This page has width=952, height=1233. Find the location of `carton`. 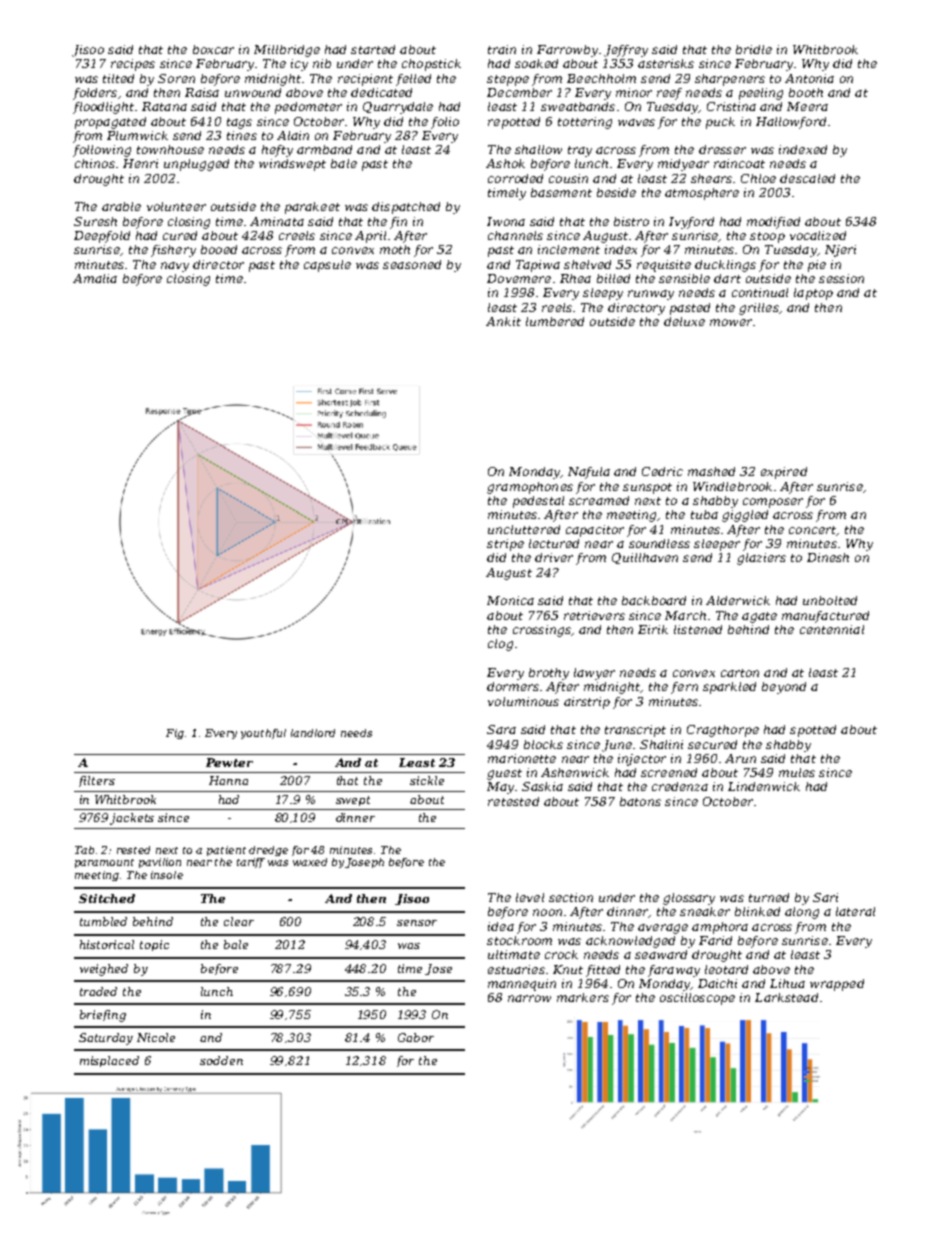

carton is located at coordinates (740, 673).
